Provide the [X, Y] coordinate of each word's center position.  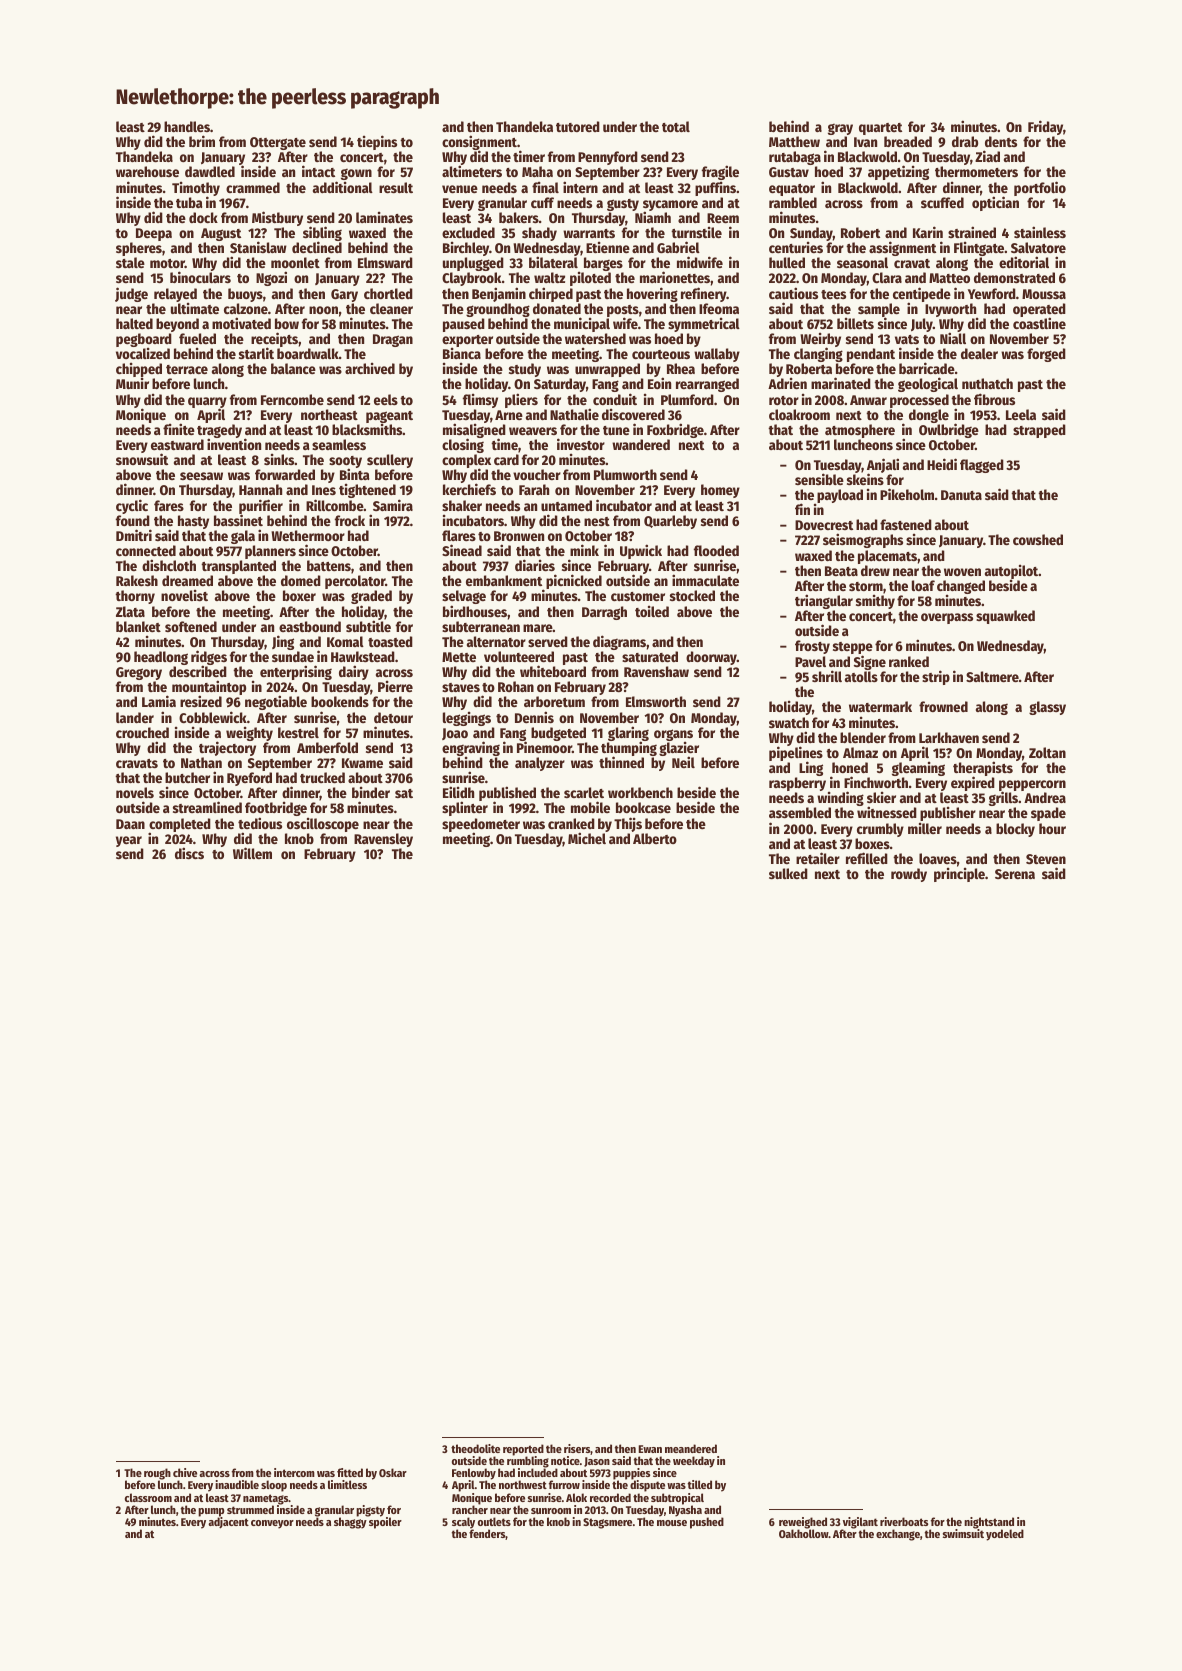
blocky [1015, 830]
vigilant [860, 1523]
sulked [788, 873]
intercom [294, 1472]
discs [189, 853]
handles [187, 126]
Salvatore [1038, 247]
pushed [707, 1523]
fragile [720, 172]
